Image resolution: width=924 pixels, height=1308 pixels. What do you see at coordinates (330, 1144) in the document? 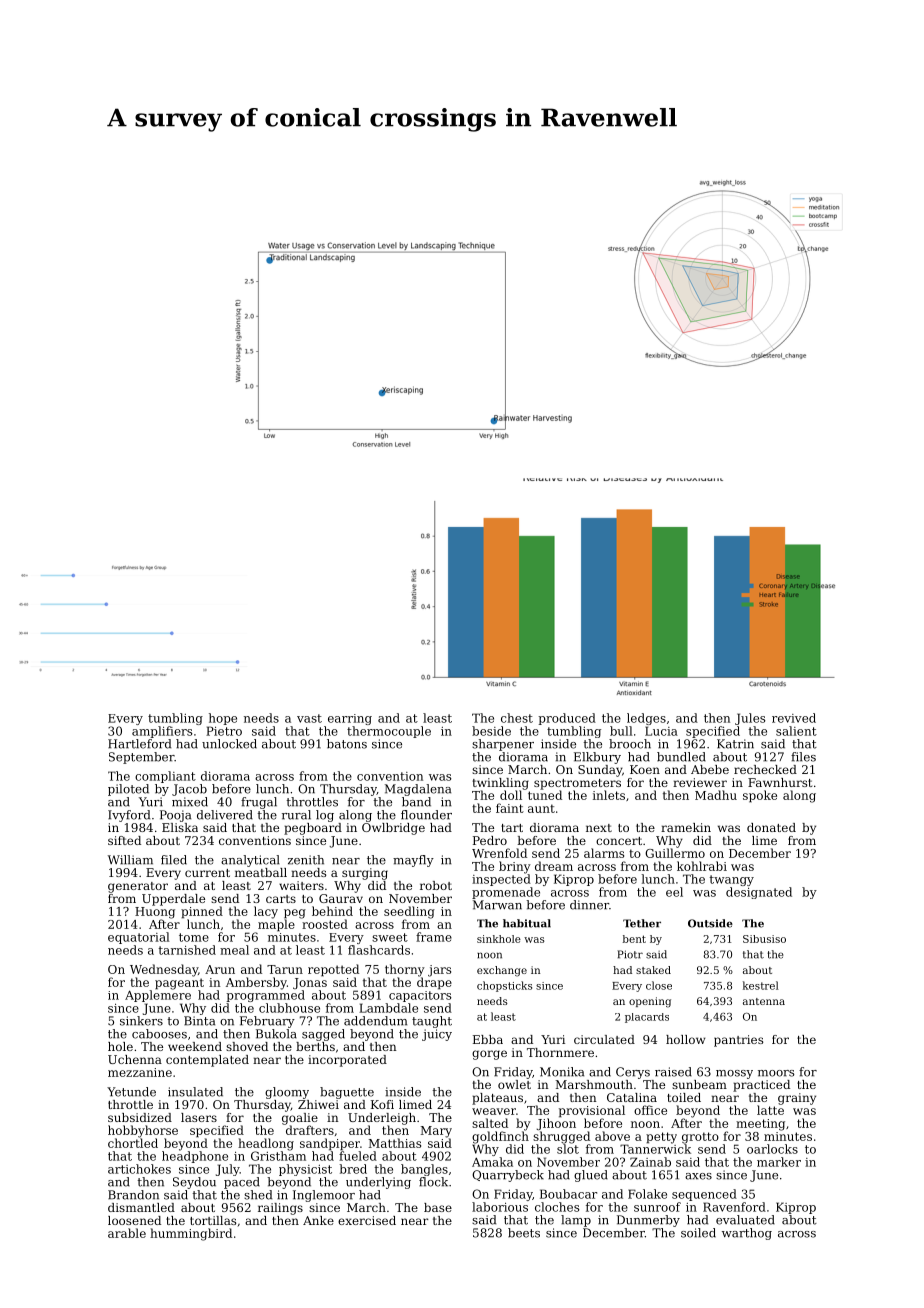
I see `sandpiper` at bounding box center [330, 1144].
